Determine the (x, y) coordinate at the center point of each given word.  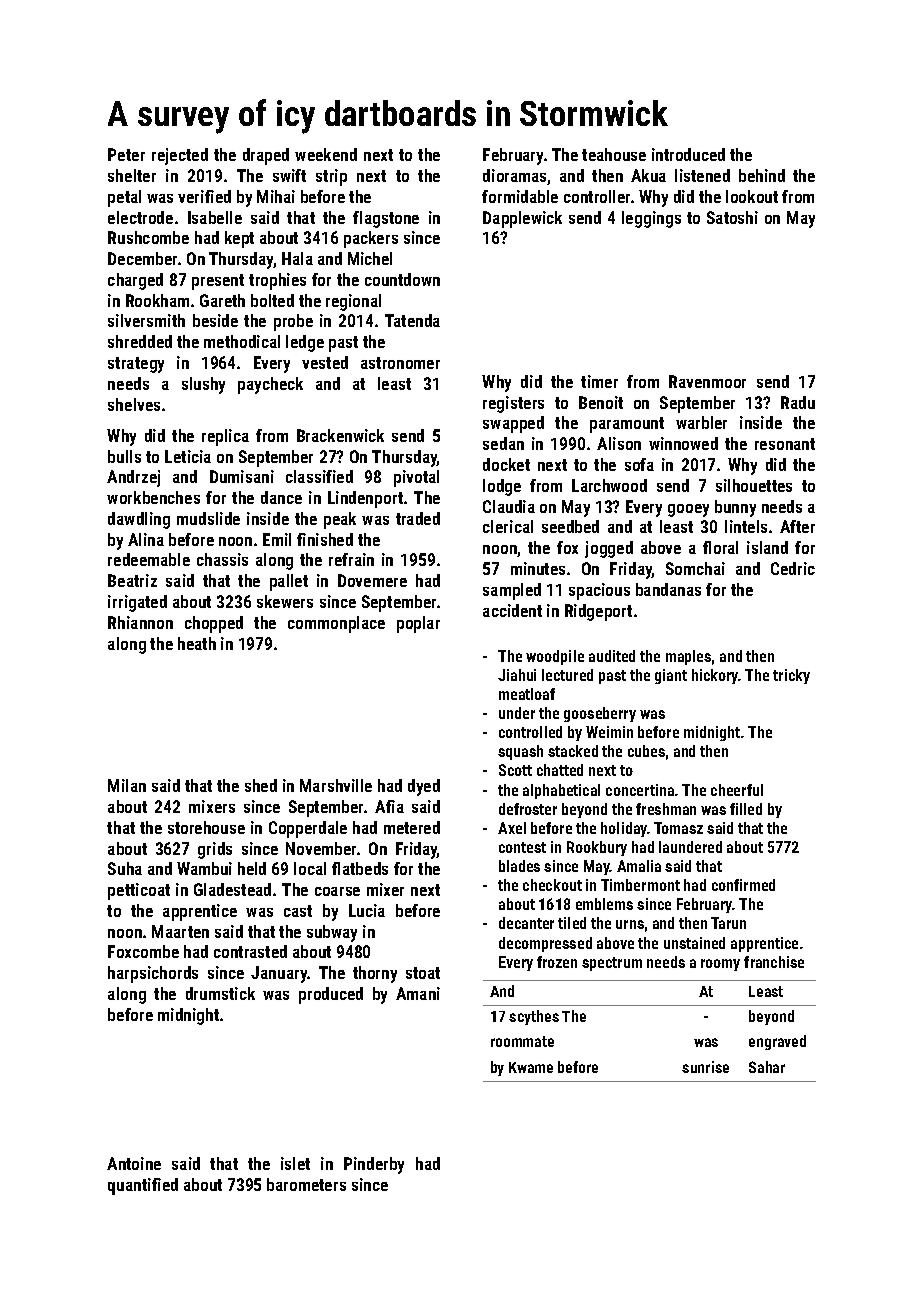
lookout (752, 196)
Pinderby (374, 1165)
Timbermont (640, 885)
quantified (143, 1186)
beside (215, 320)
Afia (389, 806)
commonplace (336, 624)
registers (513, 404)
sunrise (705, 1067)
